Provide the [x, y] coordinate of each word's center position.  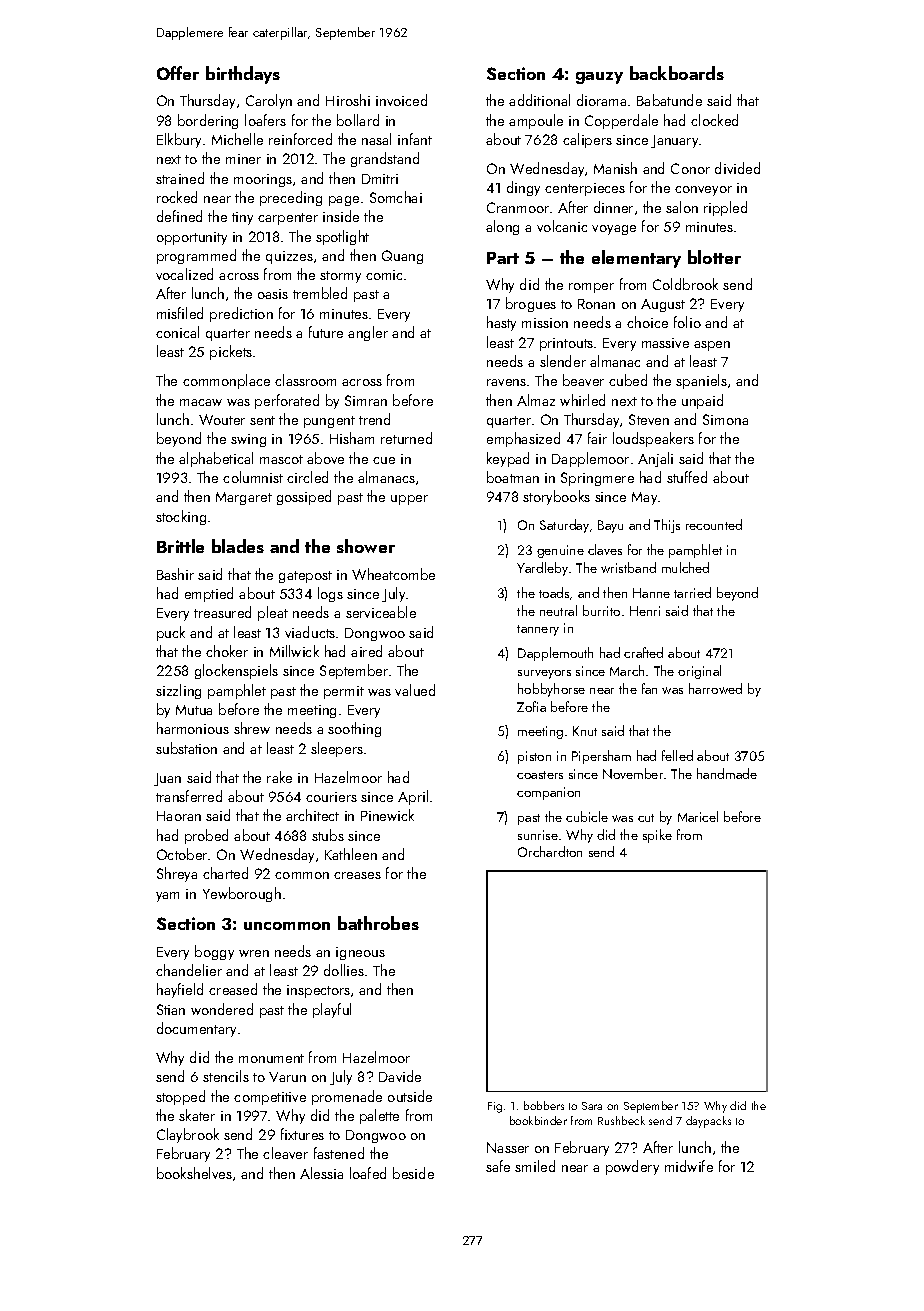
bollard [358, 120]
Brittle [180, 546]
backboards [677, 73]
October [183, 854]
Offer [178, 73]
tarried [692, 592]
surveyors [544, 674]
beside [413, 1173]
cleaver [285, 1153]
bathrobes [378, 923]
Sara [592, 1106]
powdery [632, 1167]
